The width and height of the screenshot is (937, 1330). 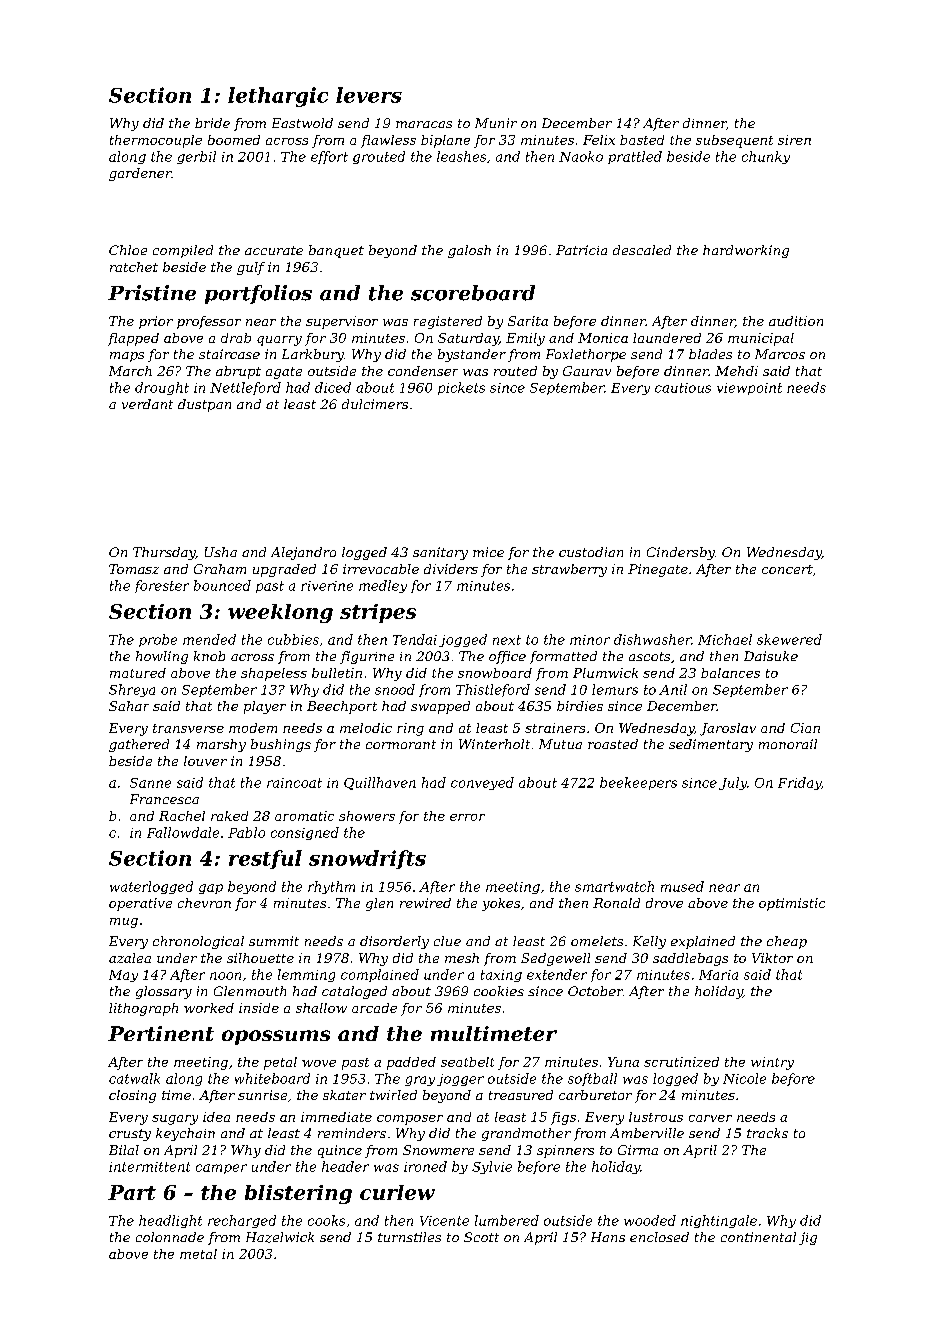 What do you see at coordinates (164, 553) in the screenshot?
I see `Thursday` at bounding box center [164, 553].
